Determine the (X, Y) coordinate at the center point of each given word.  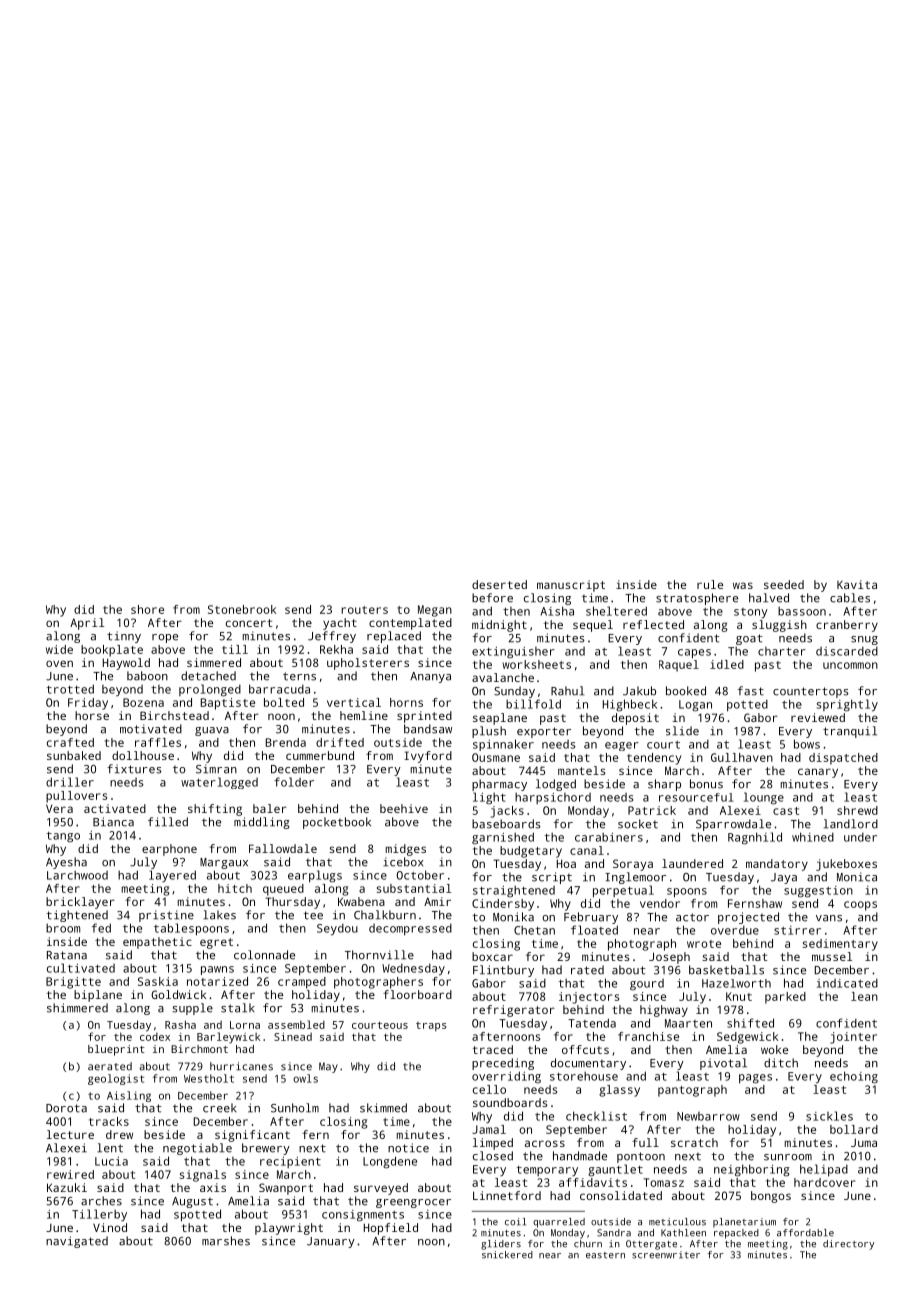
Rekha (336, 649)
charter (782, 651)
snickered (507, 1255)
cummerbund (320, 755)
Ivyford (428, 757)
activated (115, 808)
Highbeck (630, 705)
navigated (77, 1242)
